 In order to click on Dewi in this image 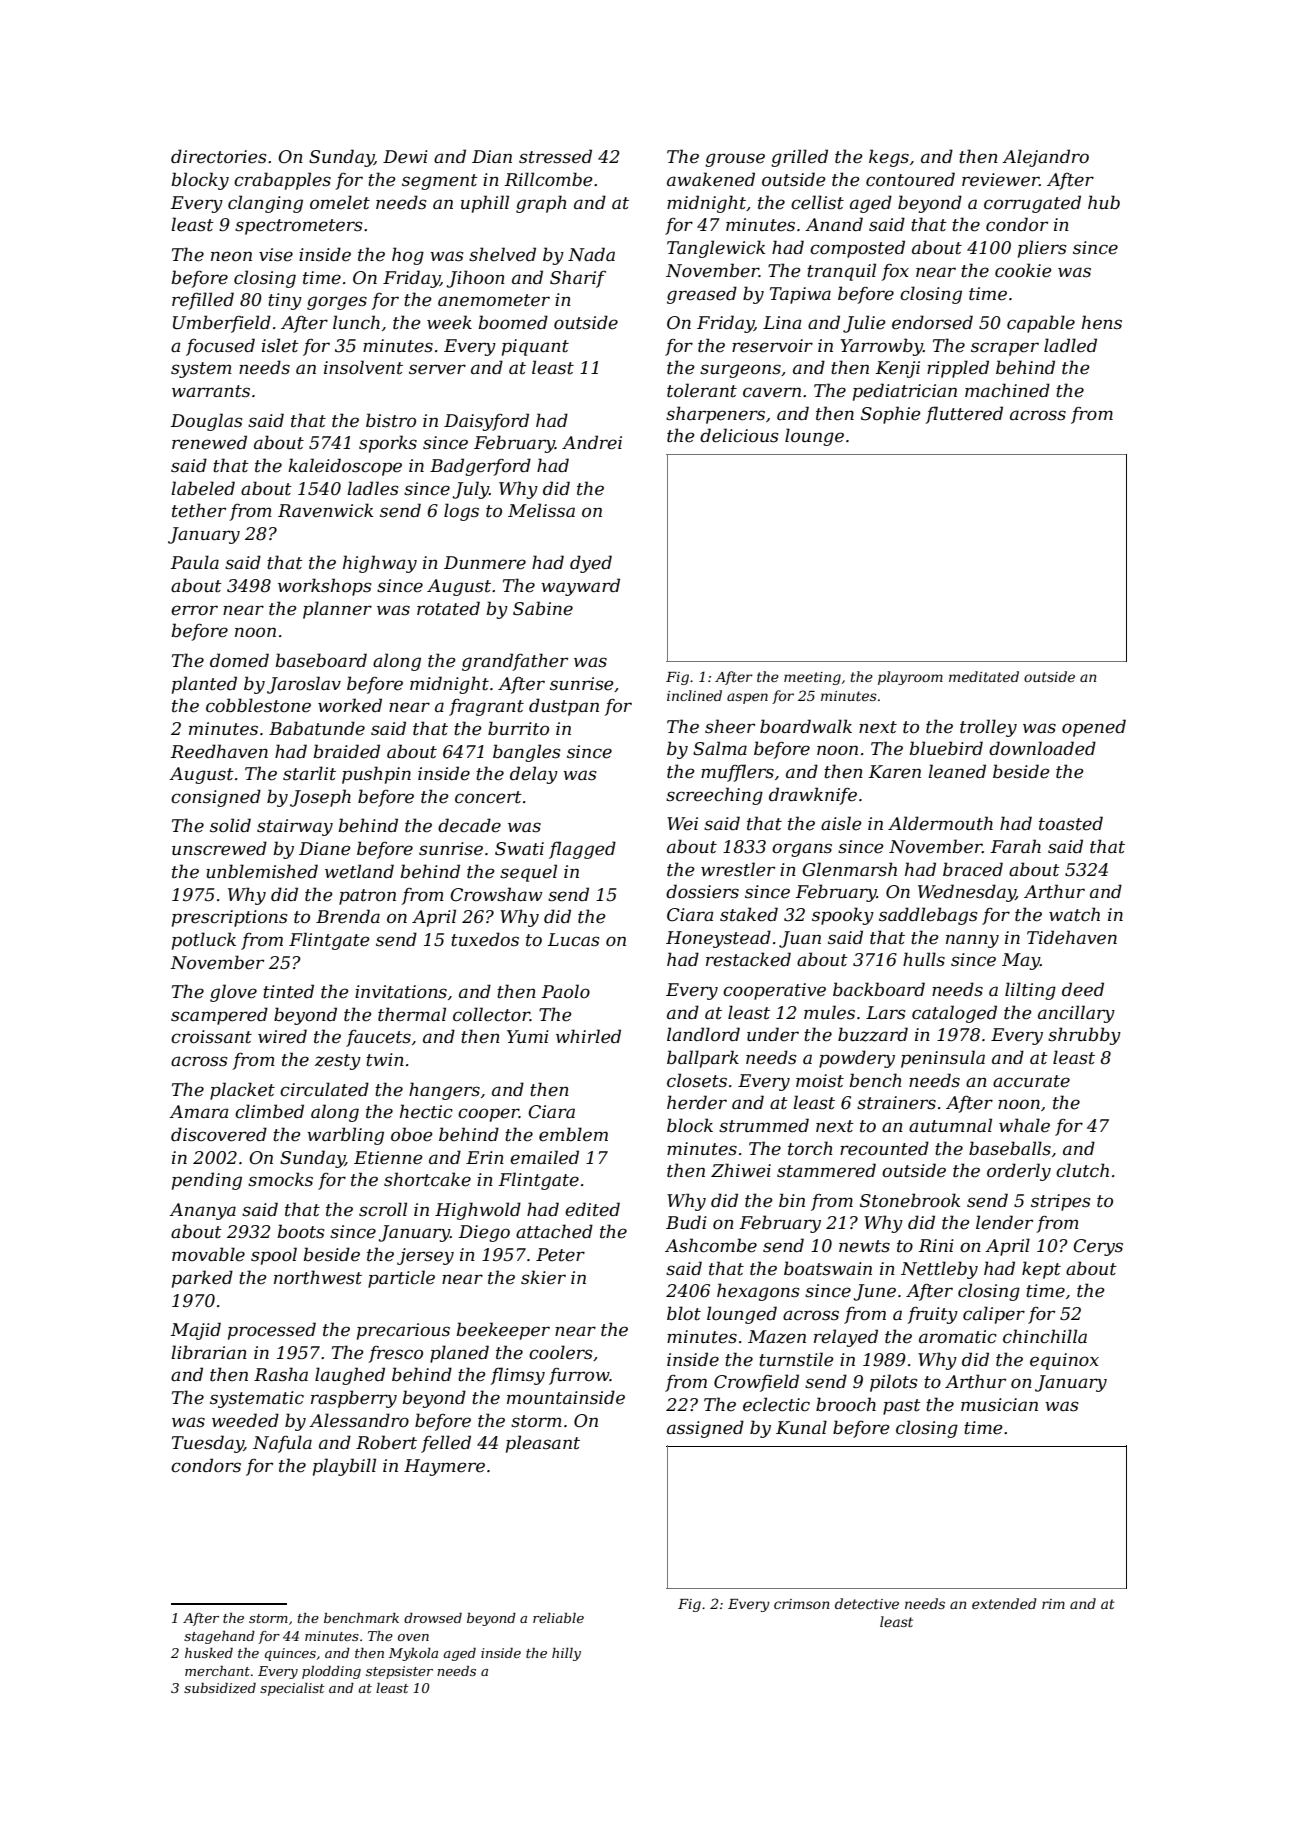, I will do `click(405, 156)`.
